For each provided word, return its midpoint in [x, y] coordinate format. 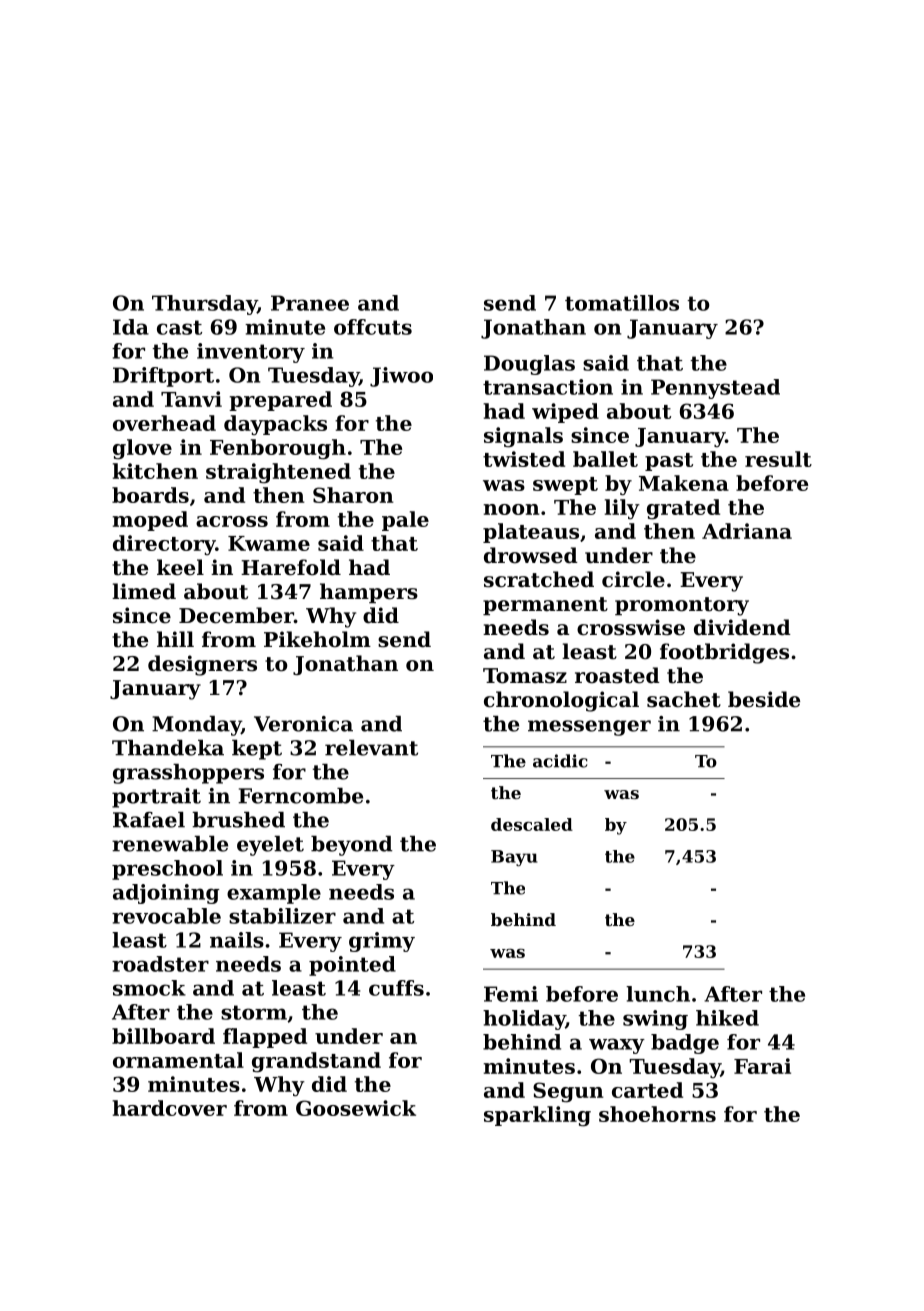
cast [179, 327]
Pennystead [715, 389]
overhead [164, 423]
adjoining [166, 894]
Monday [196, 726]
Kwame [269, 543]
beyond [352, 846]
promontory [682, 606]
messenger [589, 728]
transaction [548, 387]
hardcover [169, 1108]
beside [764, 699]
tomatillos [622, 303]
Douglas [529, 365]
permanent [545, 606]
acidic [560, 761]
